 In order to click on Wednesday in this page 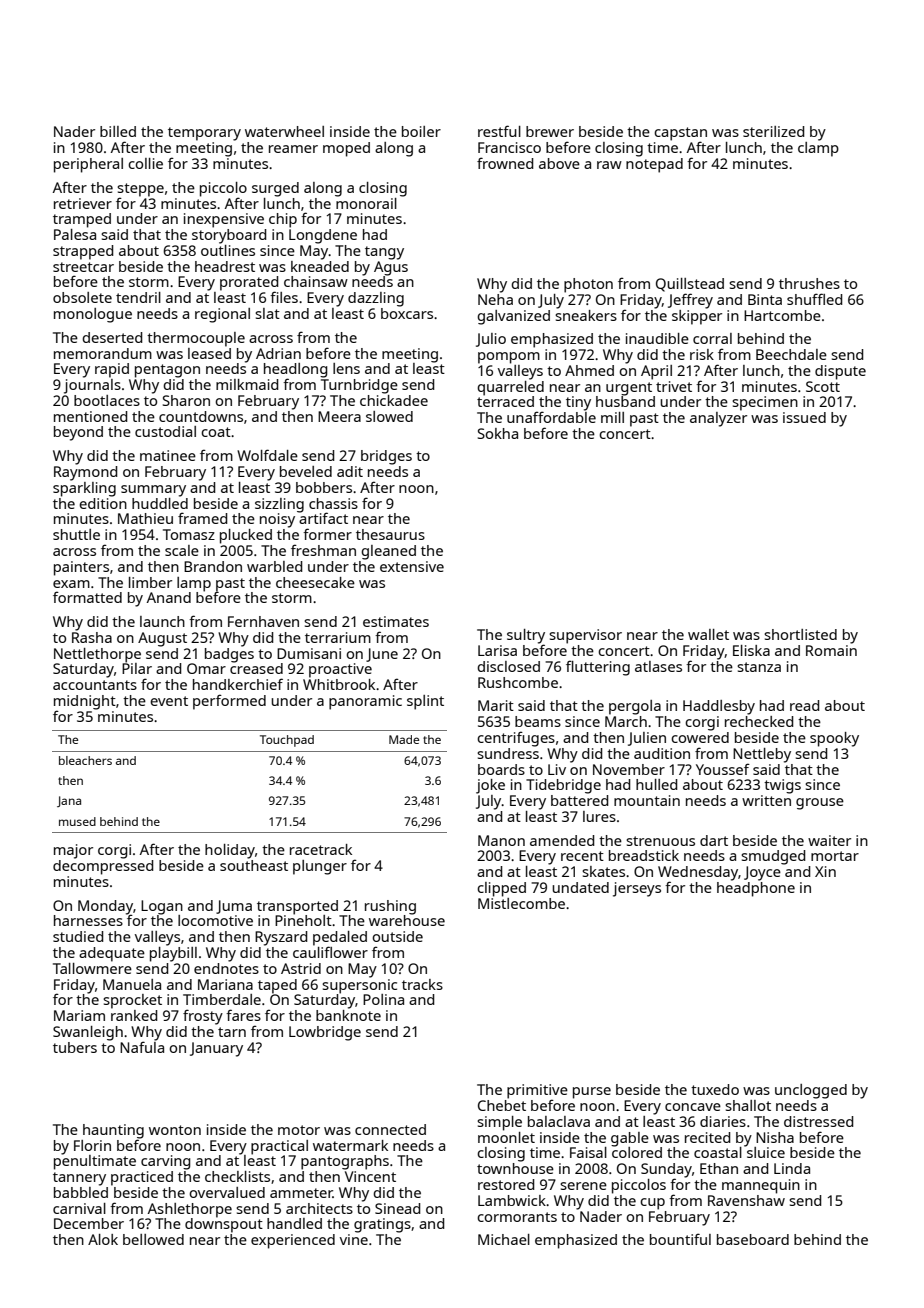, I will do `click(698, 873)`.
